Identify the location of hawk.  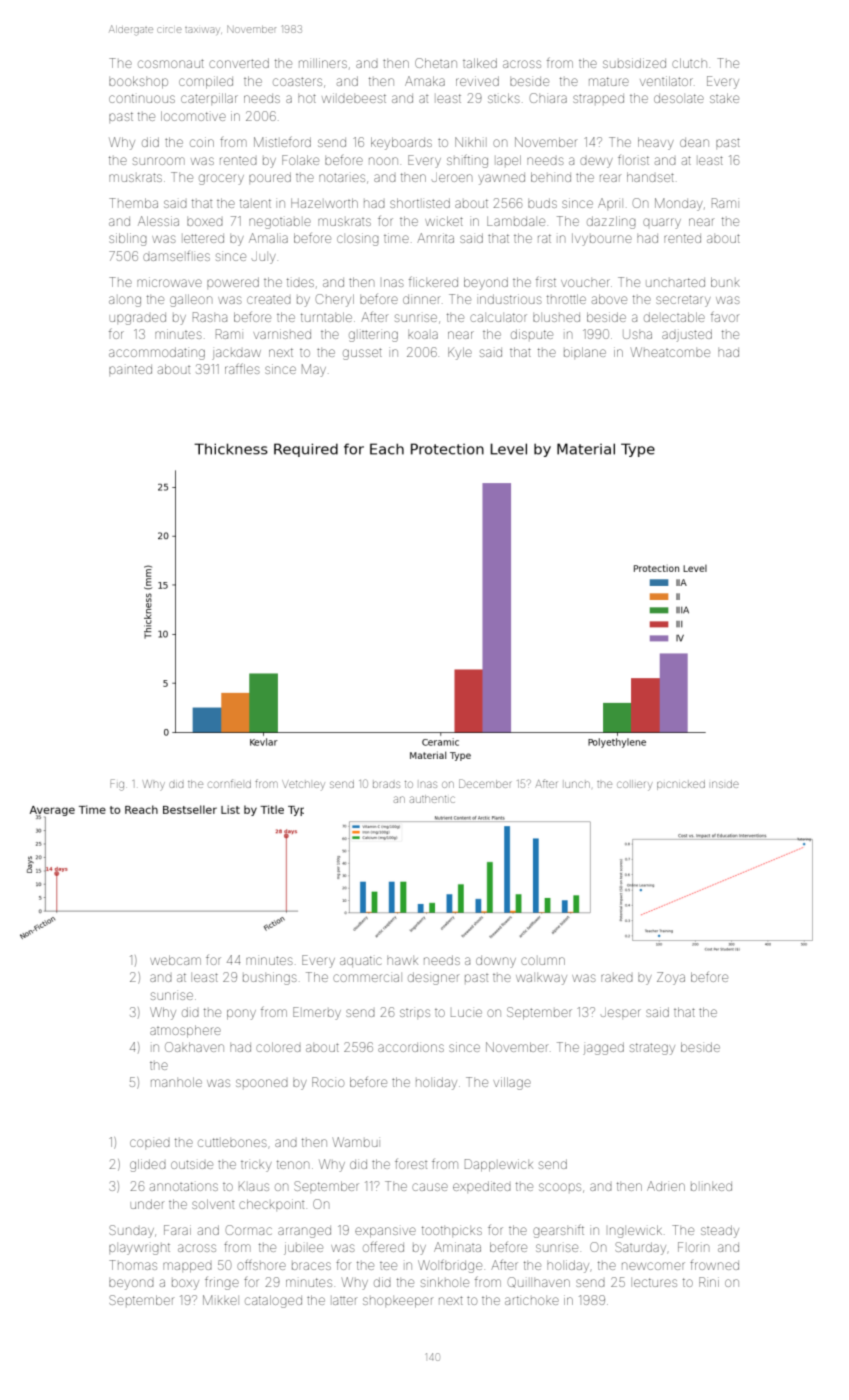
(402, 961).
